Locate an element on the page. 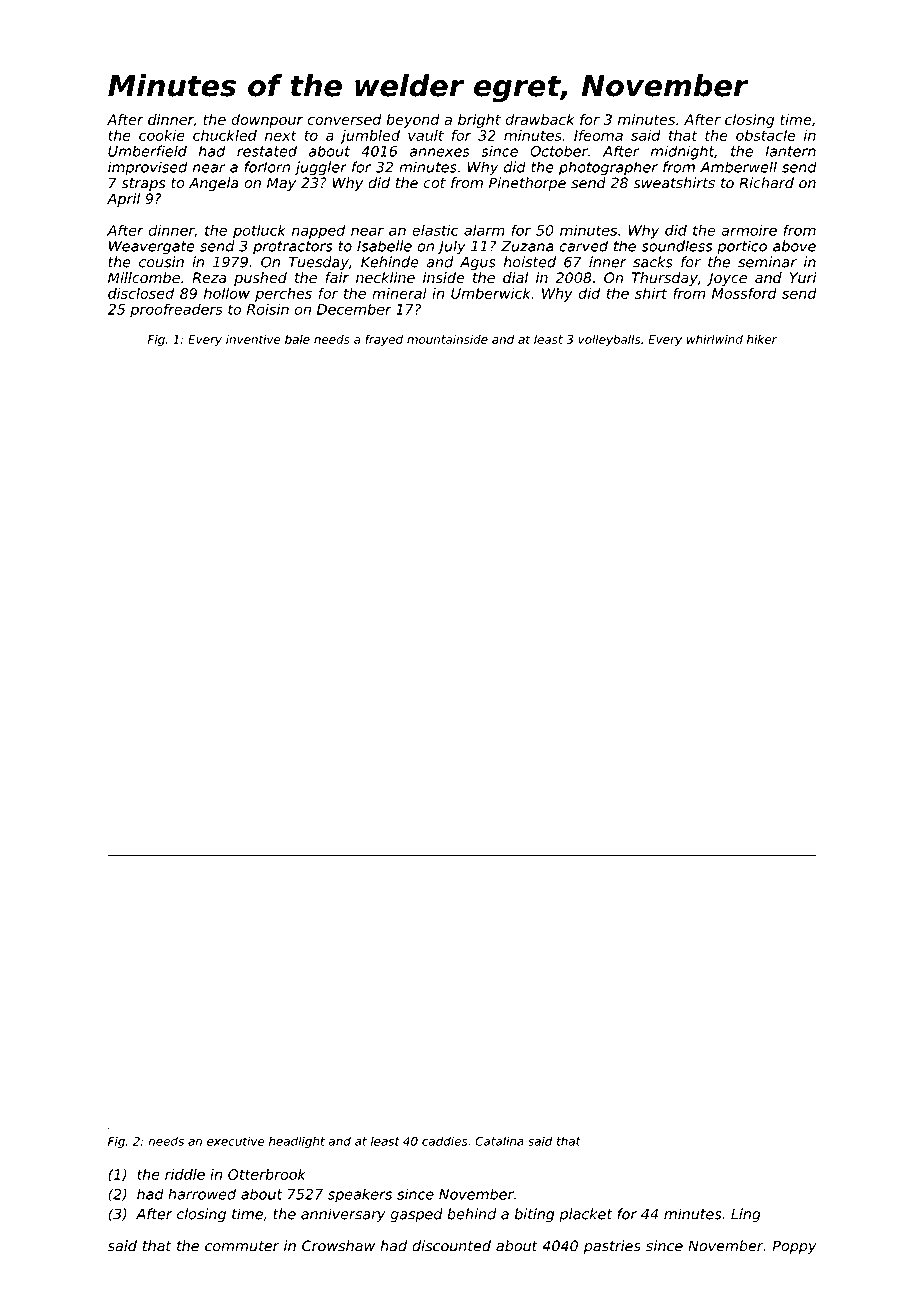  disclosed is located at coordinates (141, 293).
